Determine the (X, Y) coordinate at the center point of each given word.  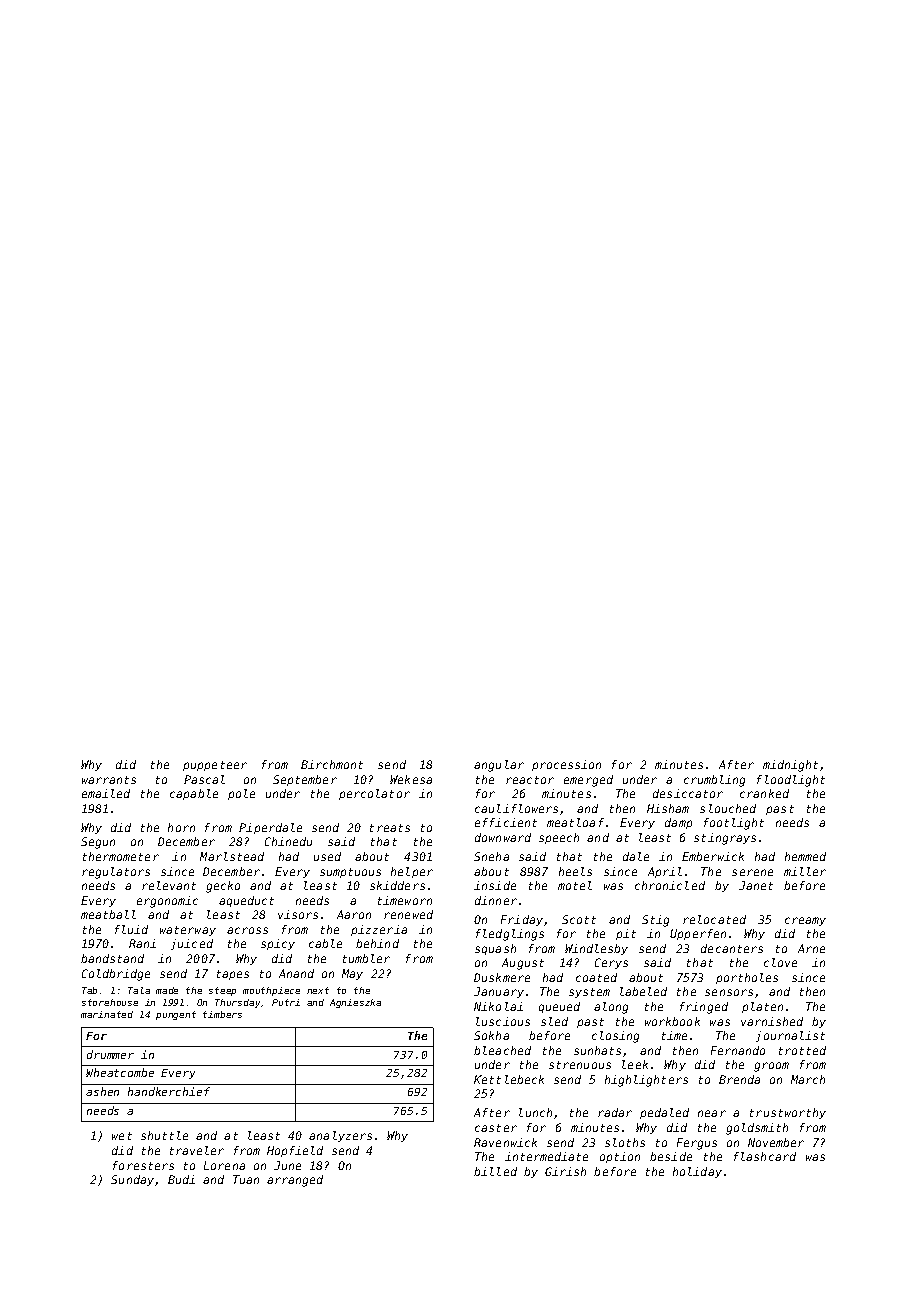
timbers (222, 1014)
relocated (714, 919)
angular (499, 766)
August (523, 964)
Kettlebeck (509, 1079)
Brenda (739, 1079)
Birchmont (332, 764)
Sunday (132, 1180)
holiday (697, 1172)
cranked (764, 793)
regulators (116, 873)
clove (780, 962)
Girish (565, 1171)
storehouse (110, 1002)
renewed (408, 914)
